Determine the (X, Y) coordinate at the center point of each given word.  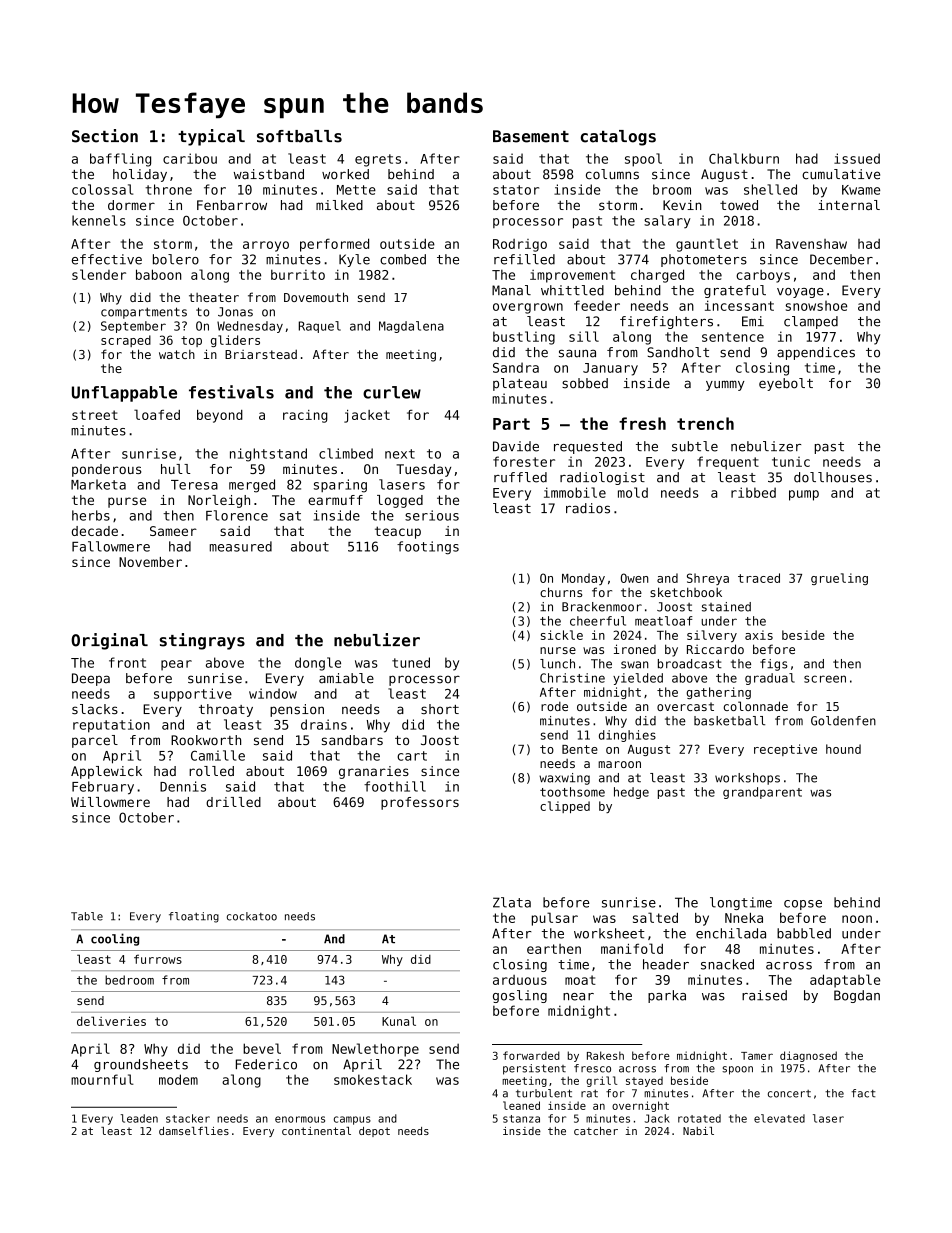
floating (194, 917)
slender (99, 274)
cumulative (841, 174)
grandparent (762, 793)
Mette (356, 190)
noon (857, 919)
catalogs (618, 138)
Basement (531, 136)
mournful (102, 1079)
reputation (111, 726)
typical (211, 137)
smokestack (373, 1079)
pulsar (555, 919)
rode (554, 706)
